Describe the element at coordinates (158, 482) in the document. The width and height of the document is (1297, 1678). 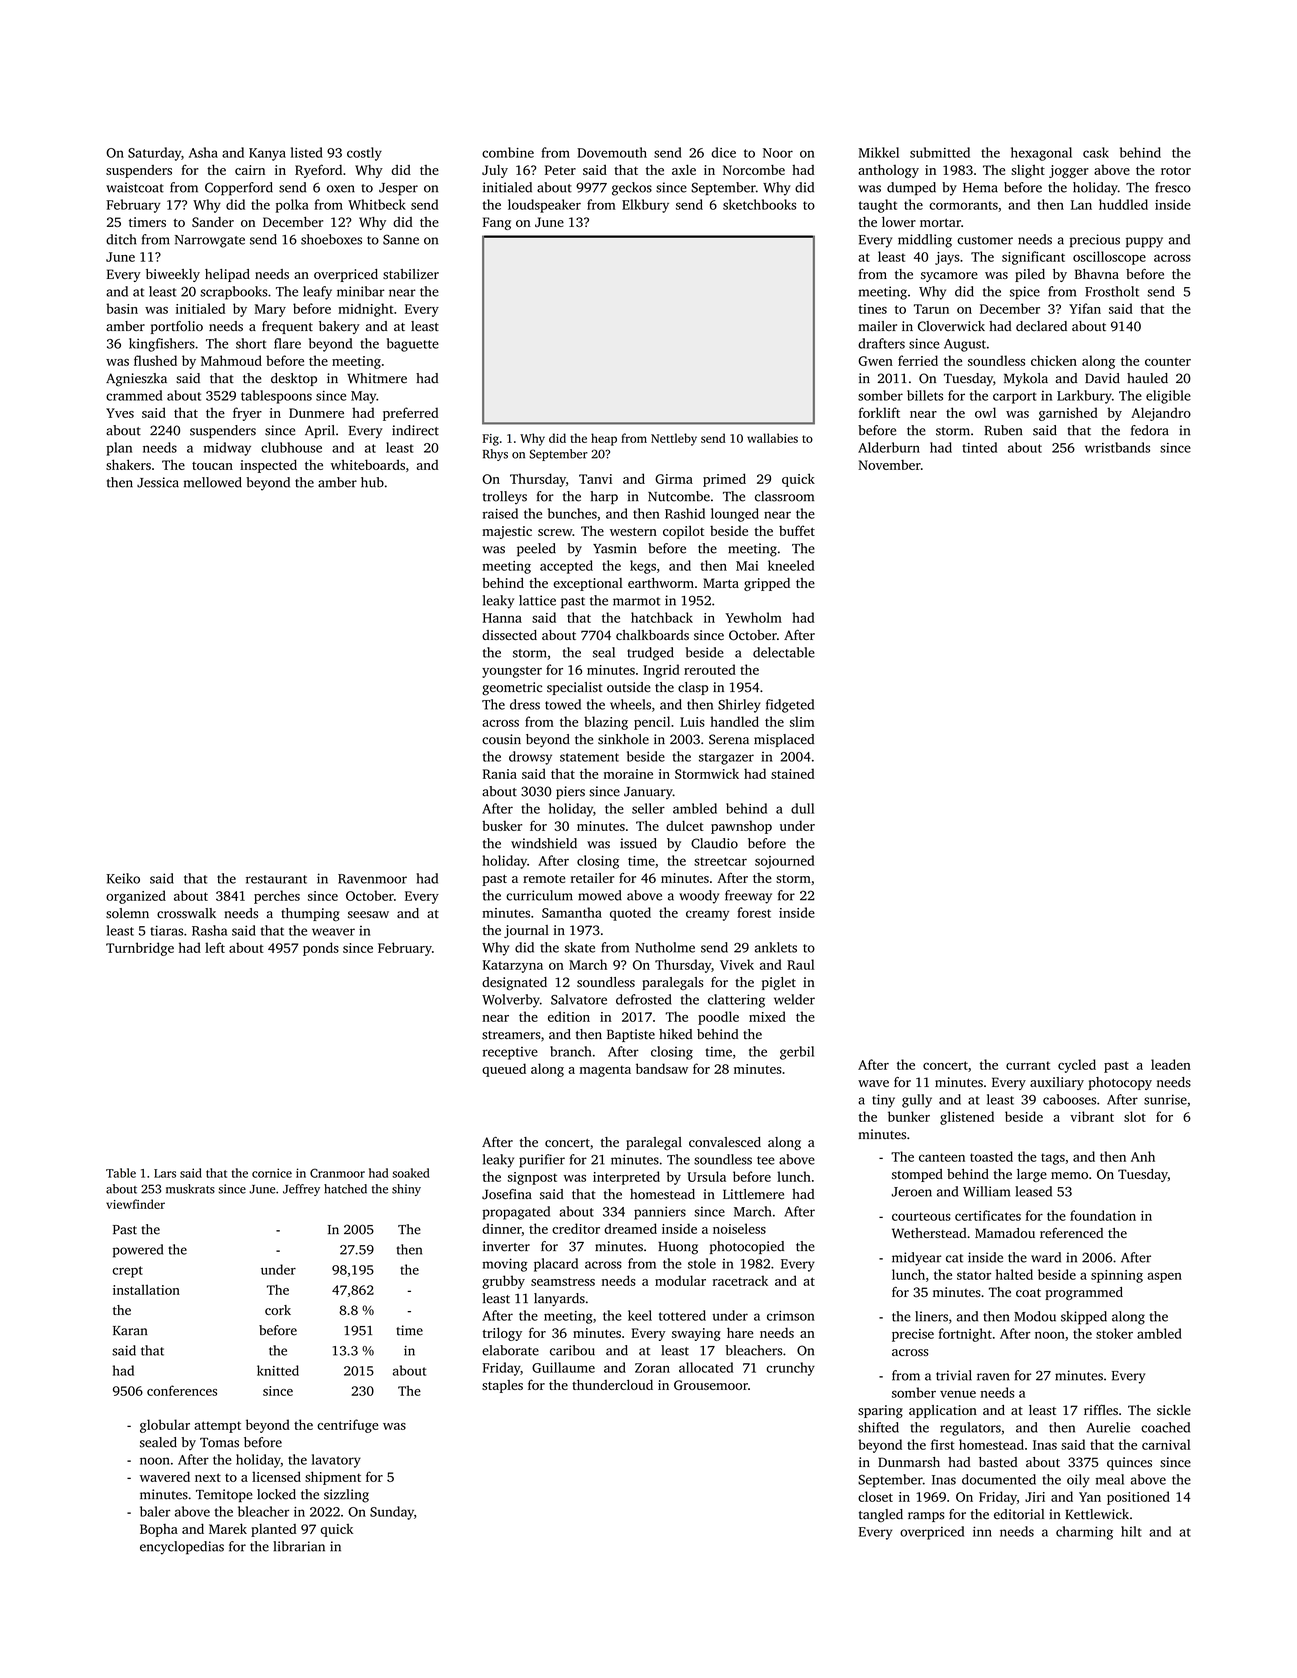
I see `Jessica` at that location.
